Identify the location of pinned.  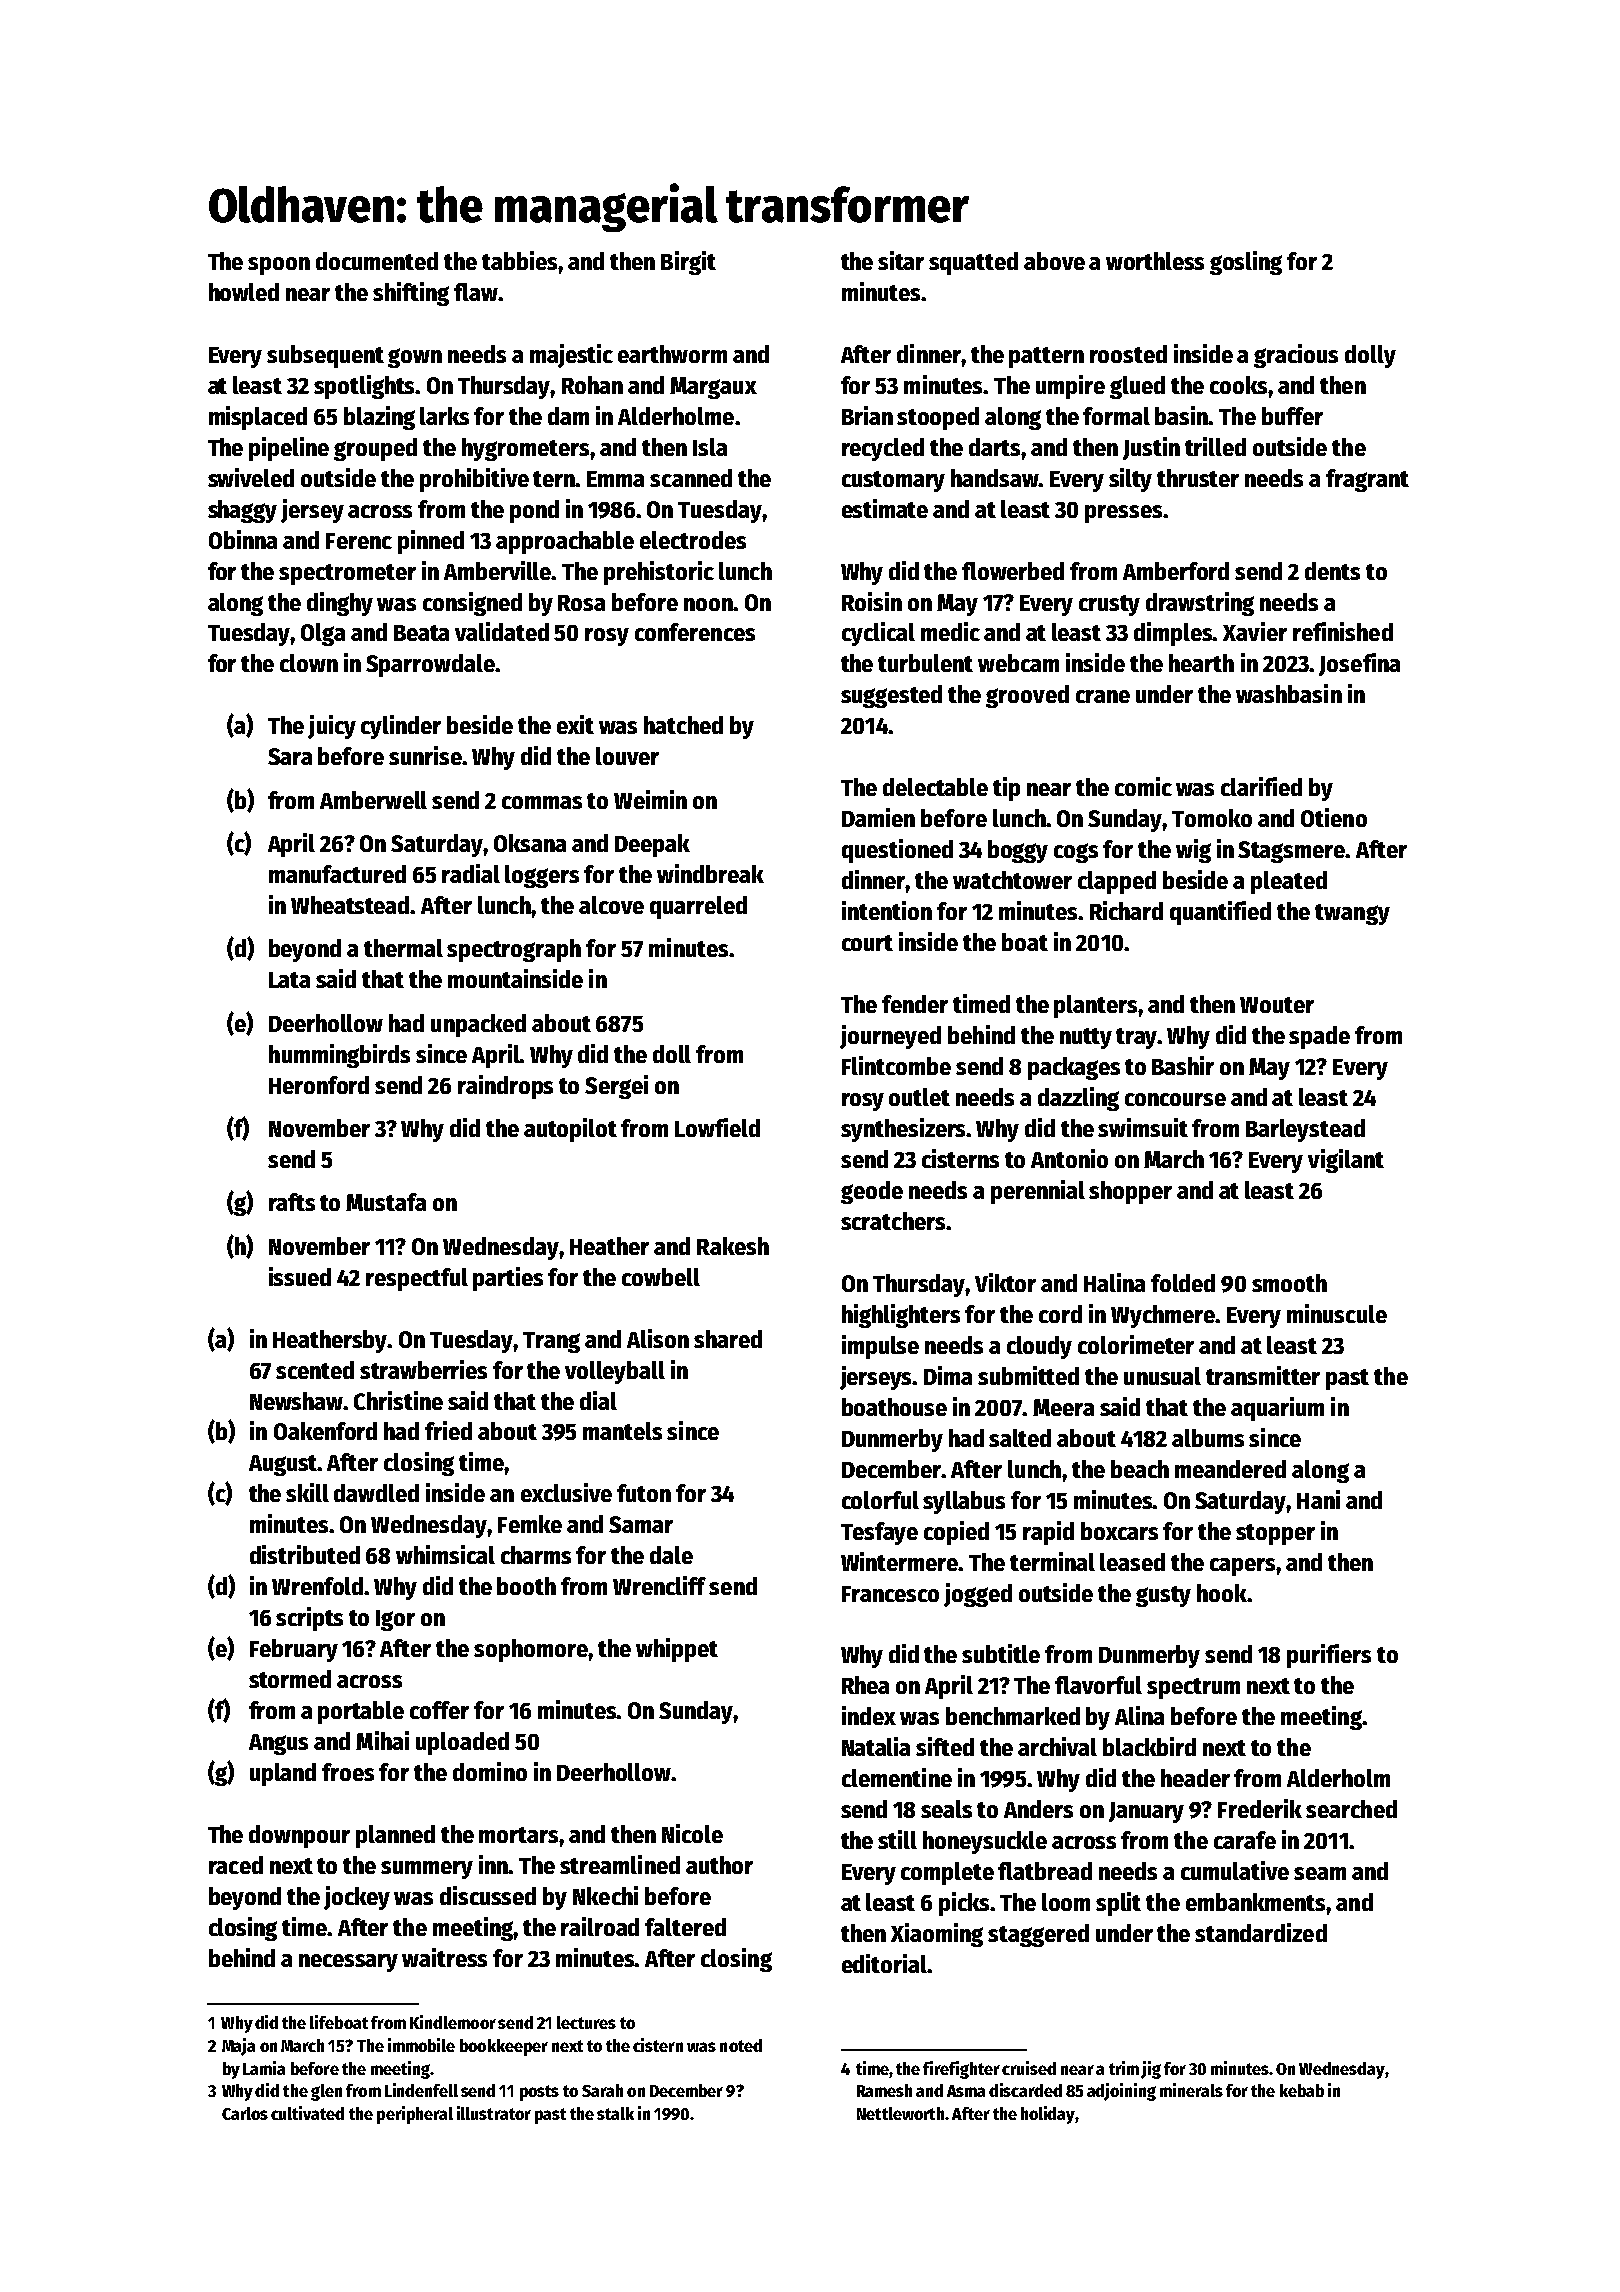
(431, 542).
